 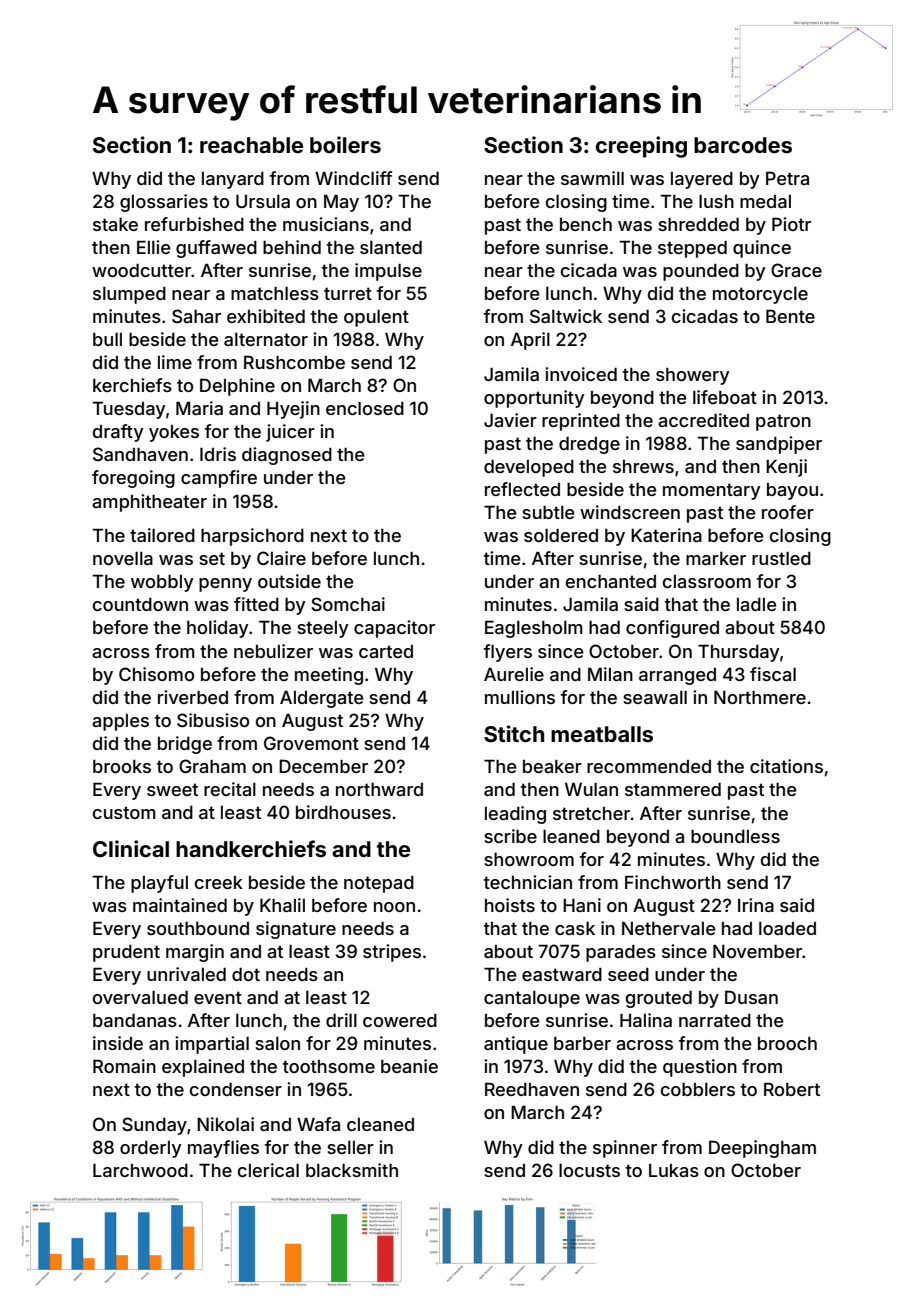 I want to click on creeping, so click(x=641, y=147).
